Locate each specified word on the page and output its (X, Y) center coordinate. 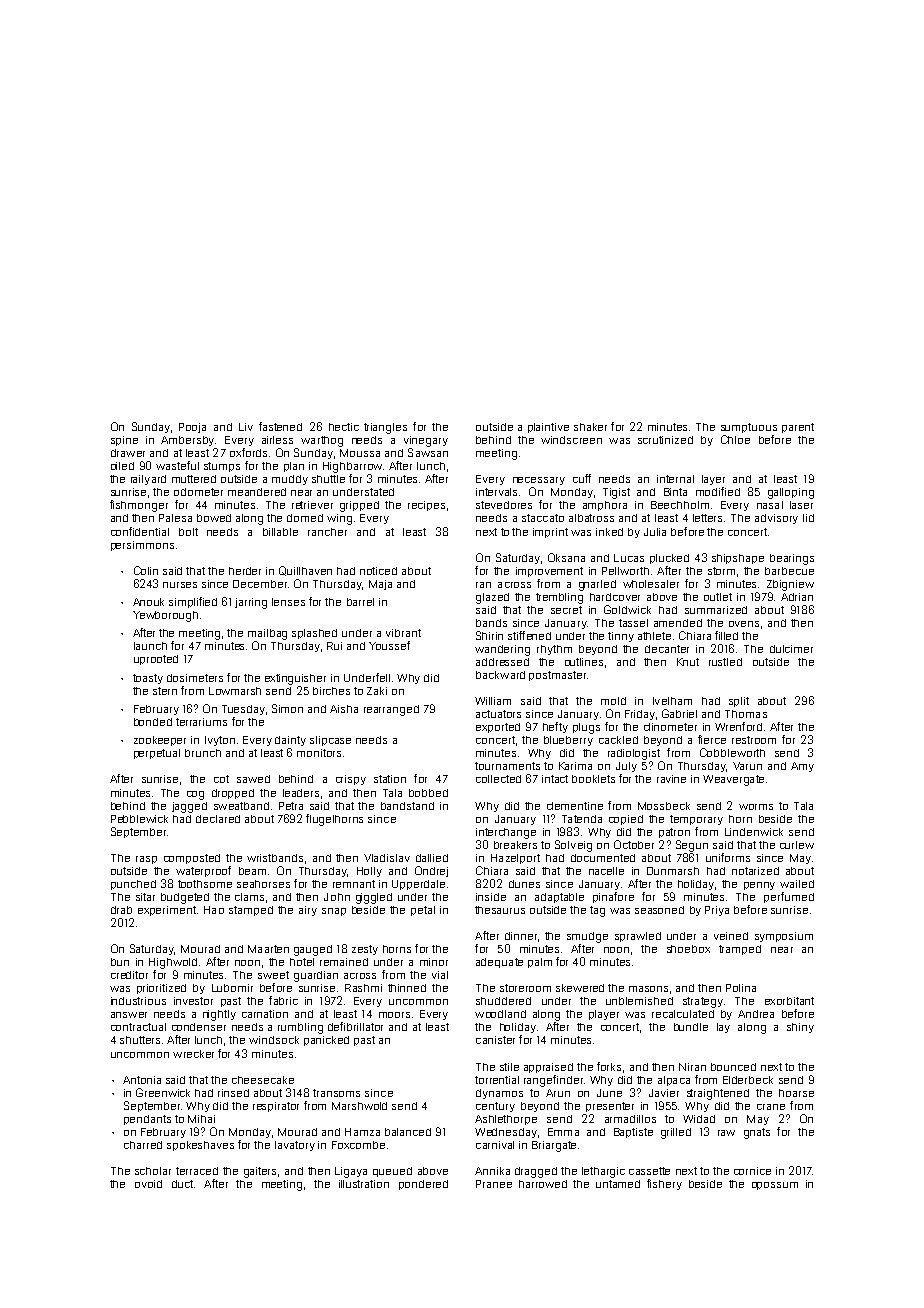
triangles (385, 428)
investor (193, 1001)
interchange (506, 833)
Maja (380, 585)
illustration (364, 1184)
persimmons (142, 546)
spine (124, 441)
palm (540, 963)
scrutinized (665, 440)
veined (731, 936)
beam (252, 871)
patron (674, 833)
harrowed (543, 1184)
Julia (655, 532)
